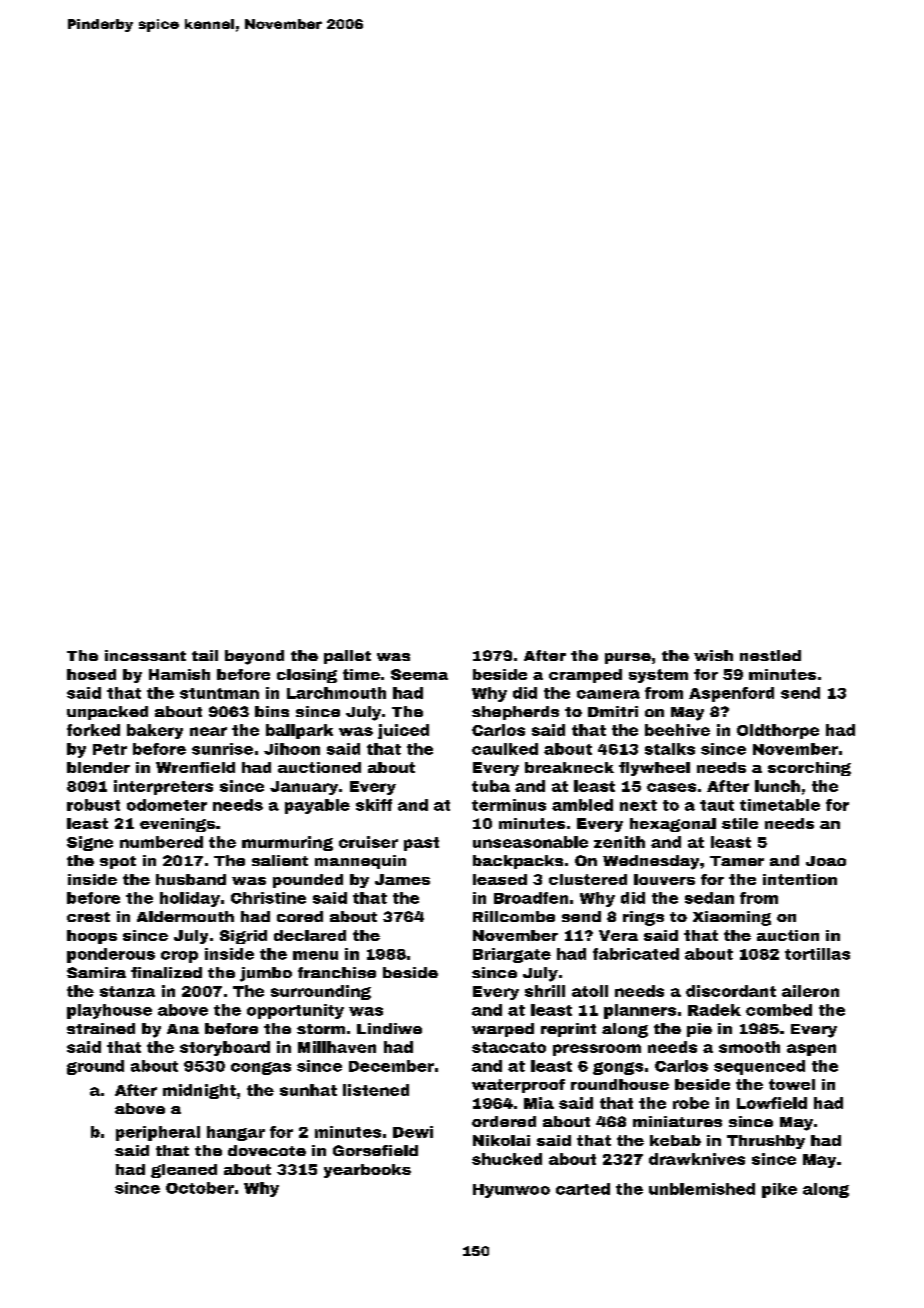 This screenshot has width=924, height=1308. Describe the element at coordinates (347, 657) in the screenshot. I see `pallet` at that location.
